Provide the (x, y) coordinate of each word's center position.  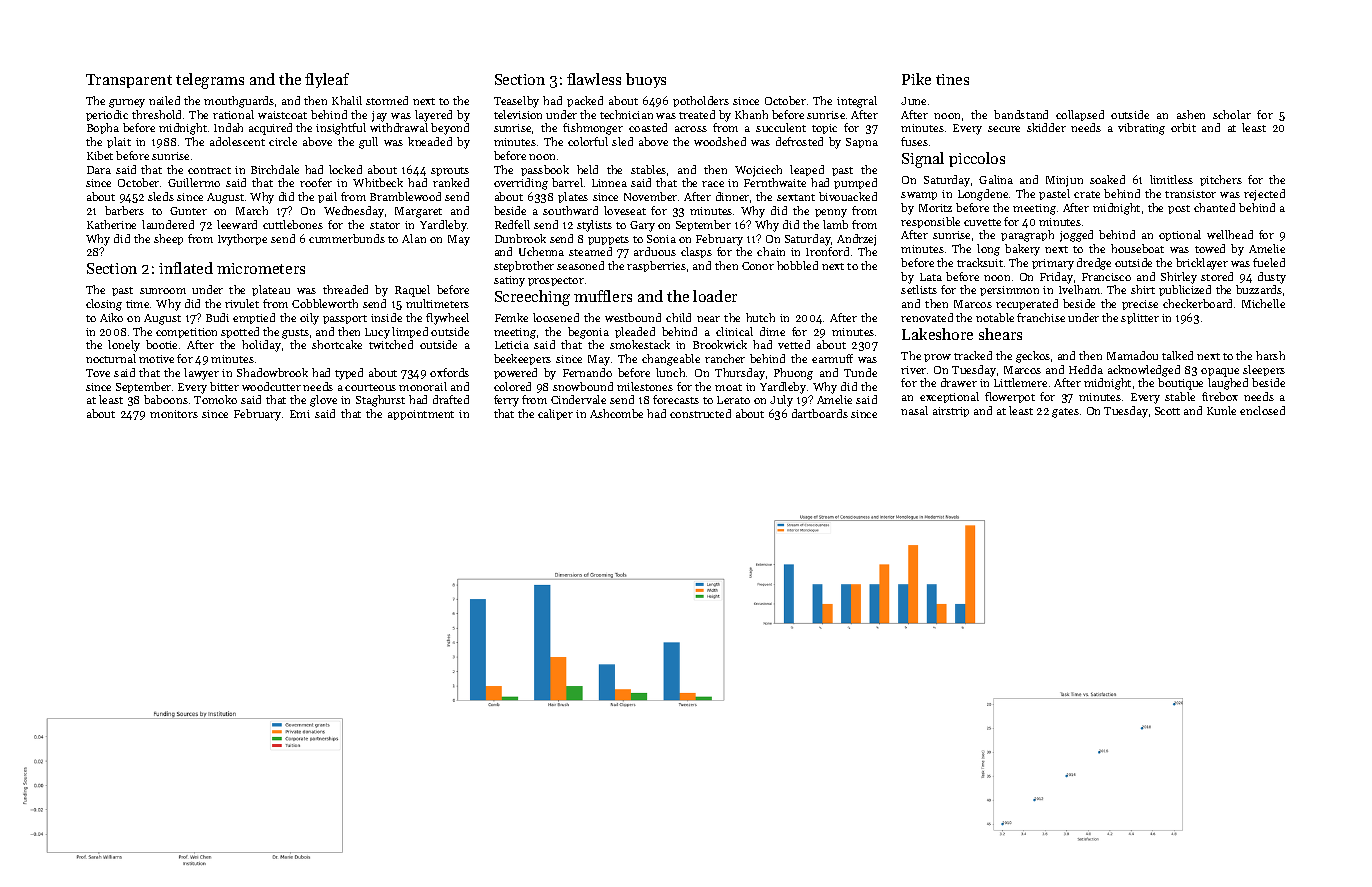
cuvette (982, 222)
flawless (594, 79)
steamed (590, 251)
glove (323, 401)
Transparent (129, 81)
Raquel (412, 291)
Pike (916, 79)
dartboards (820, 413)
